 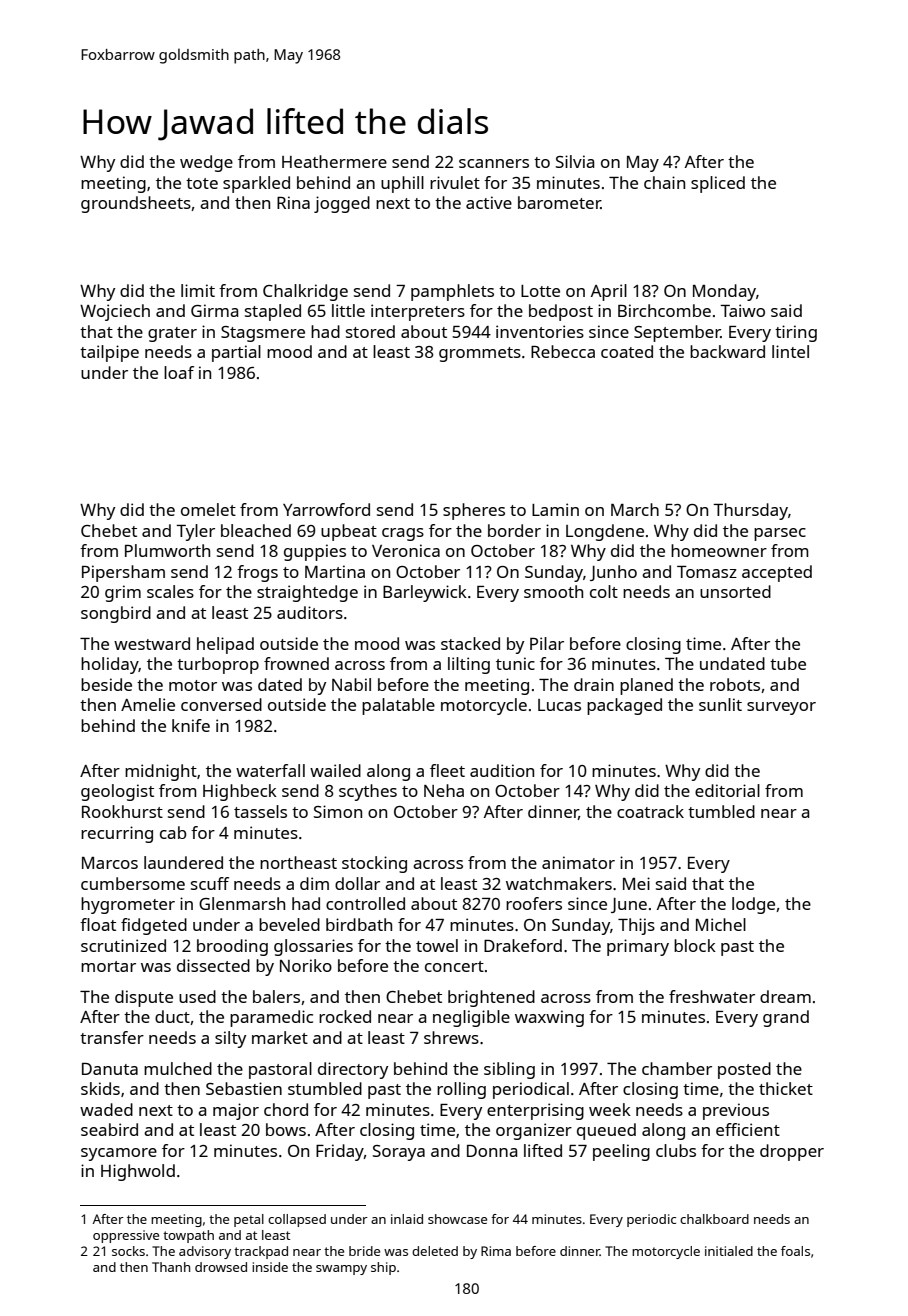 I want to click on straightedge, so click(x=307, y=593).
